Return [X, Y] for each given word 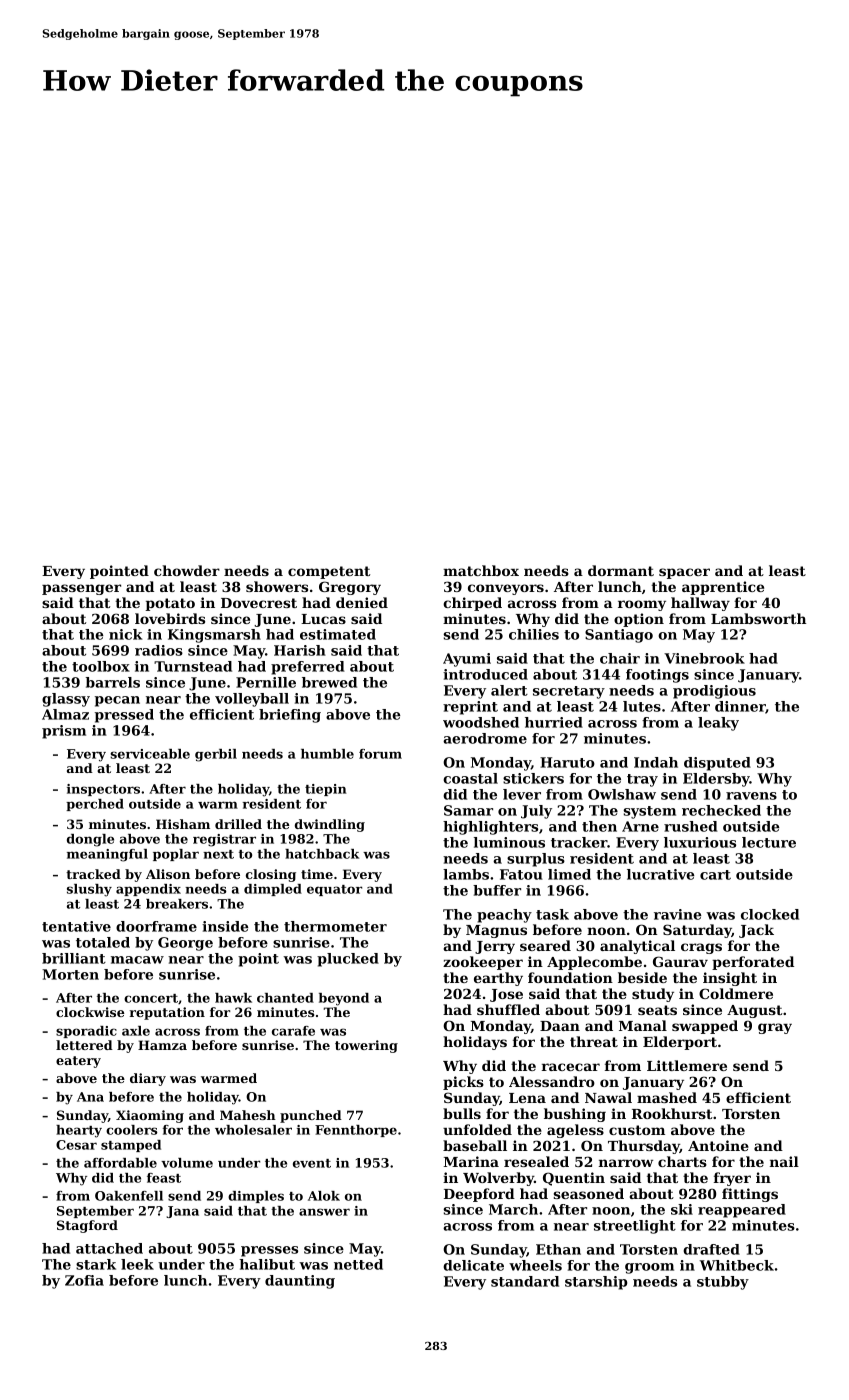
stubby [723, 1283]
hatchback [322, 854]
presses [269, 1251]
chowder [187, 570]
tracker [579, 842]
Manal [643, 1025]
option [639, 620]
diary [148, 1079]
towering [366, 1046]
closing [271, 875]
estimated [338, 634]
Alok [324, 1196]
